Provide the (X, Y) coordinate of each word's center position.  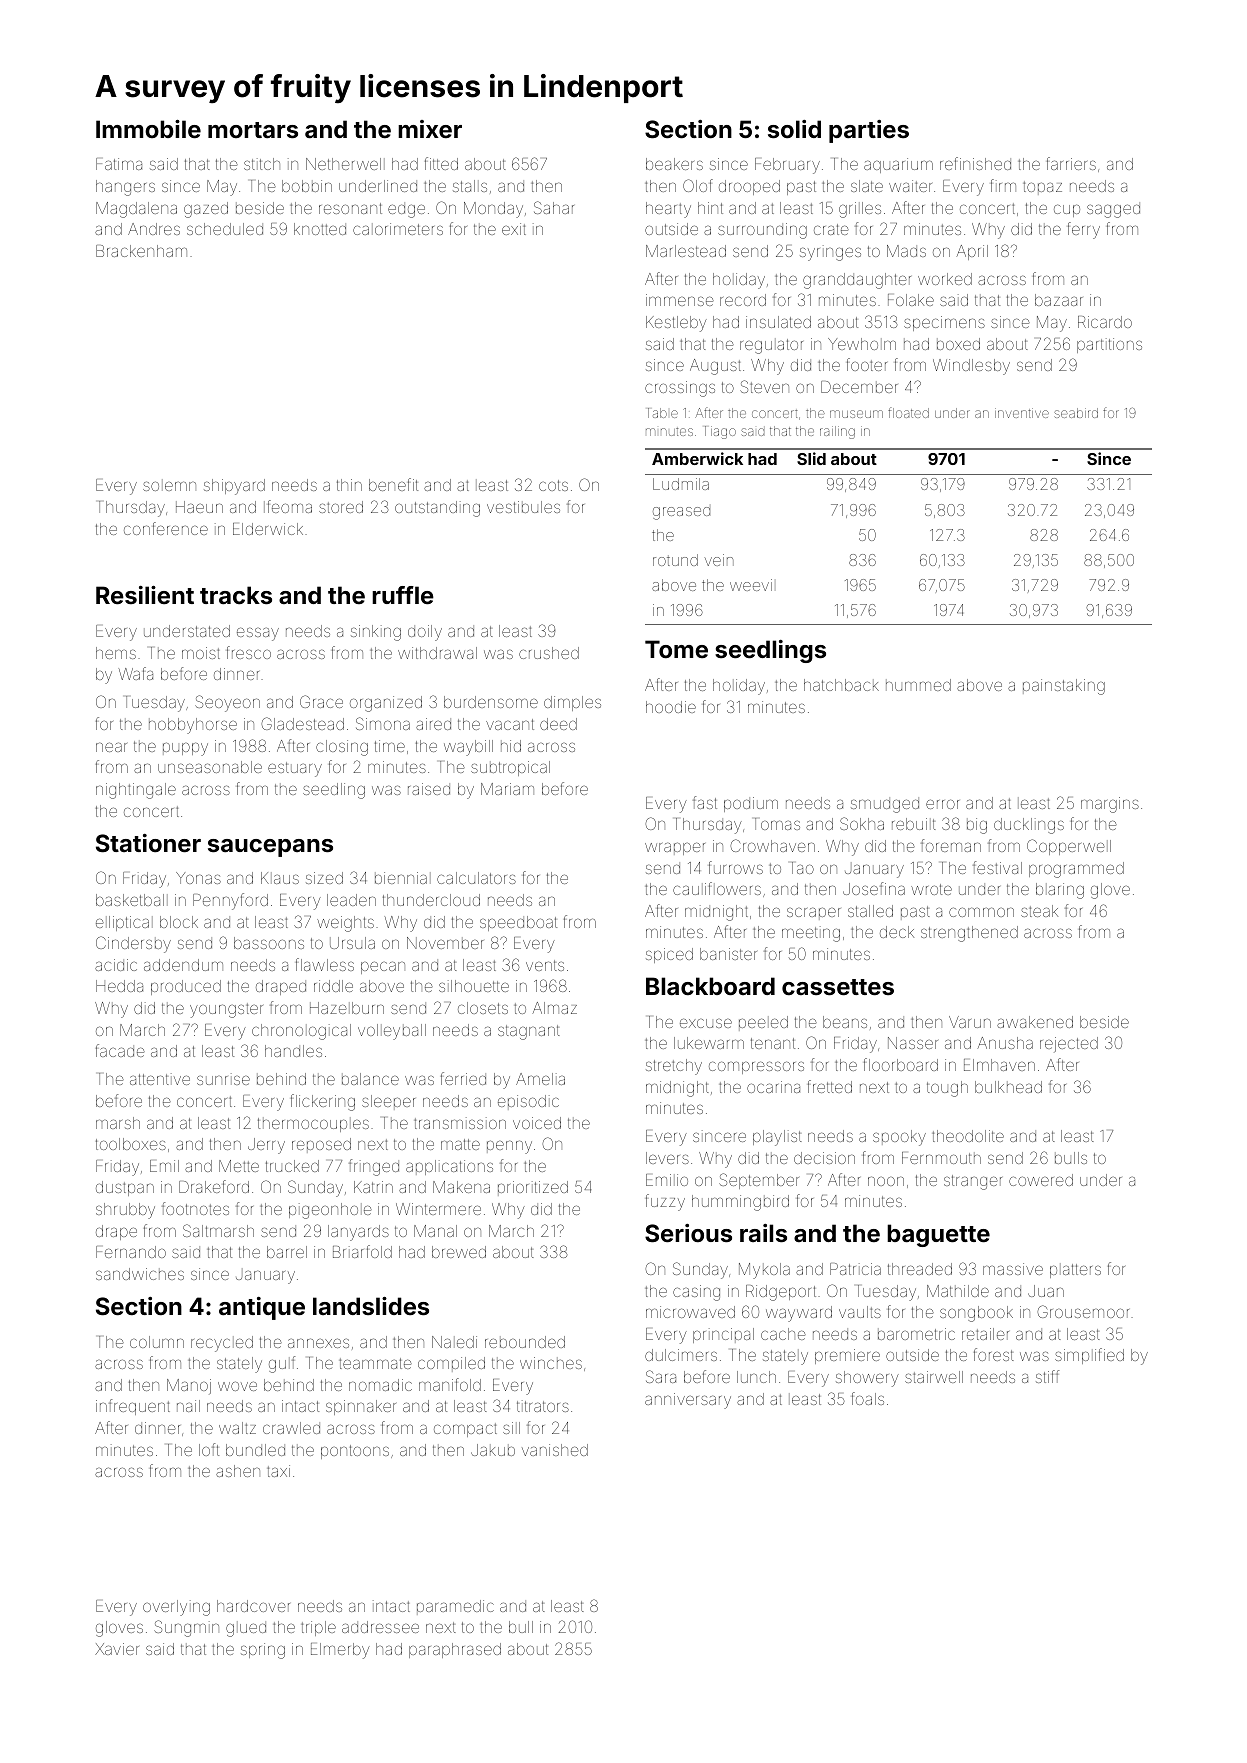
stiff (1047, 1376)
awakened (1035, 1022)
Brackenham (141, 251)
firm (1003, 185)
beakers (674, 164)
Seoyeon (227, 703)
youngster (226, 1010)
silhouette (474, 986)
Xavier (117, 1649)
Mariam (507, 789)
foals (868, 1398)
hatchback (841, 685)
